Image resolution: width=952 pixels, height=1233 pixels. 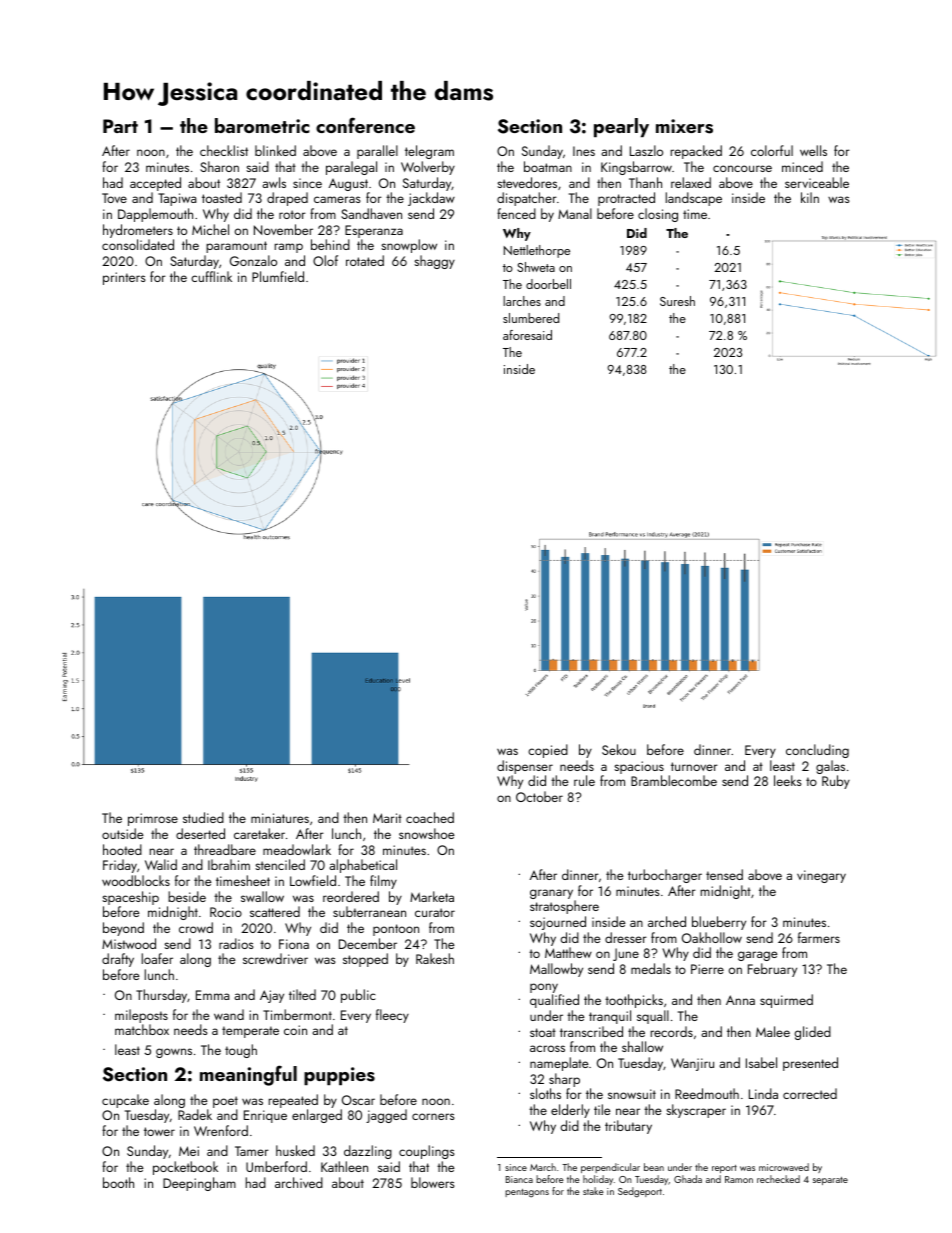 I want to click on copied, so click(x=548, y=751).
